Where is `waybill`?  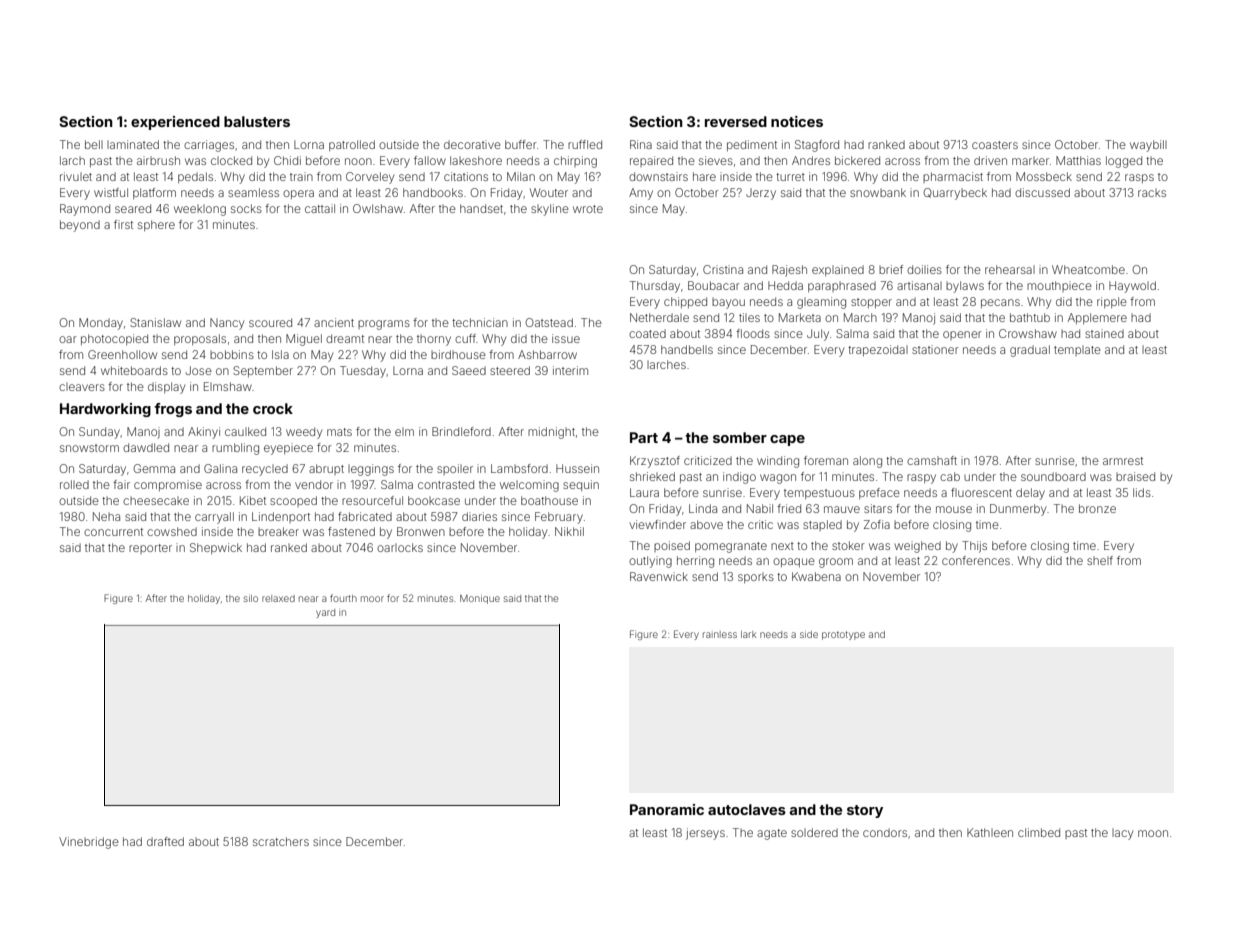 waybill is located at coordinates (1148, 146).
